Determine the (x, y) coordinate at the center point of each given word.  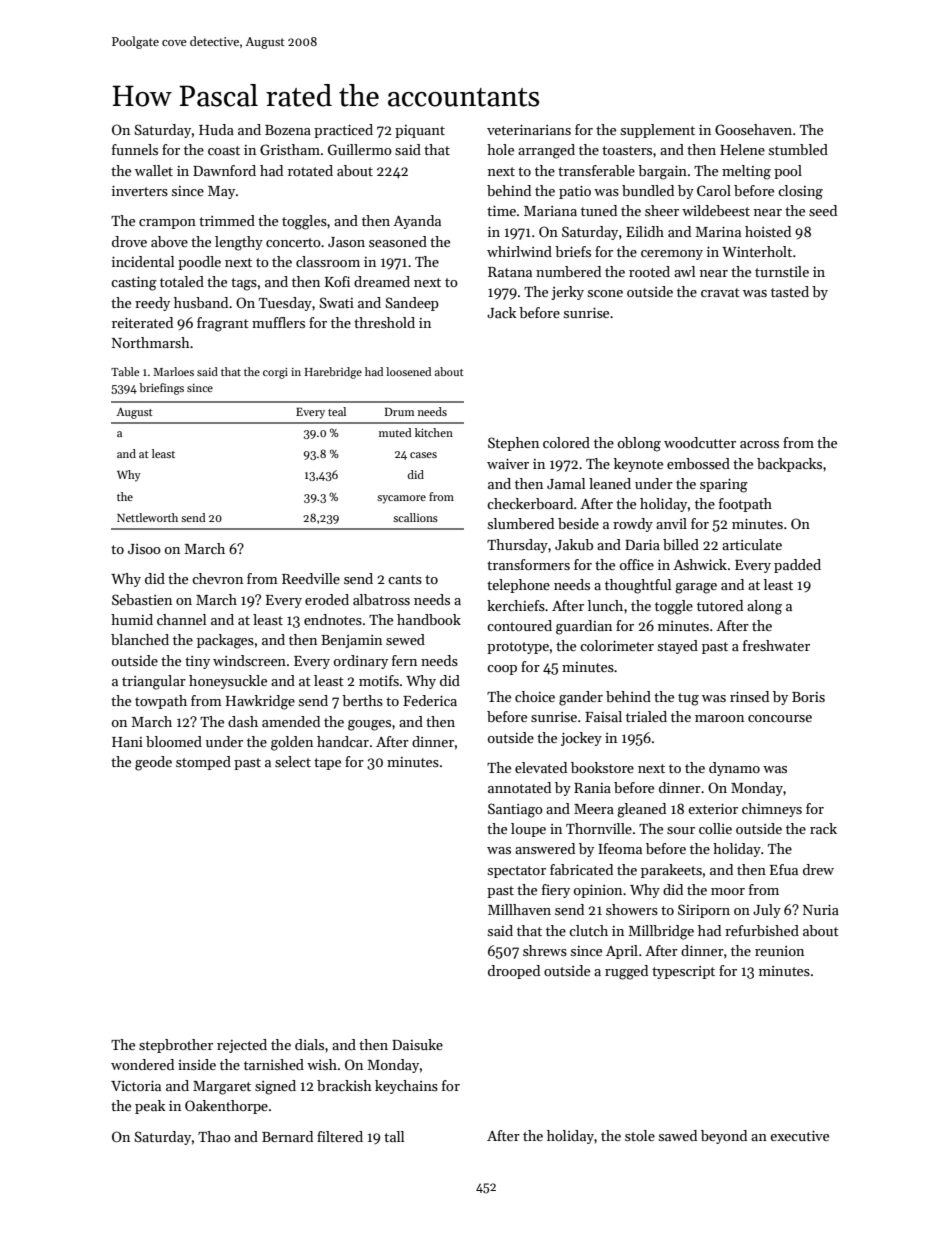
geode (153, 763)
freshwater (776, 645)
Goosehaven (753, 129)
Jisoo (144, 549)
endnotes (333, 619)
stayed (678, 647)
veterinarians (529, 130)
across (759, 444)
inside (197, 1064)
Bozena (288, 130)
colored (566, 442)
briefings (161, 389)
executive (799, 1136)
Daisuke (417, 1044)
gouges (369, 725)
